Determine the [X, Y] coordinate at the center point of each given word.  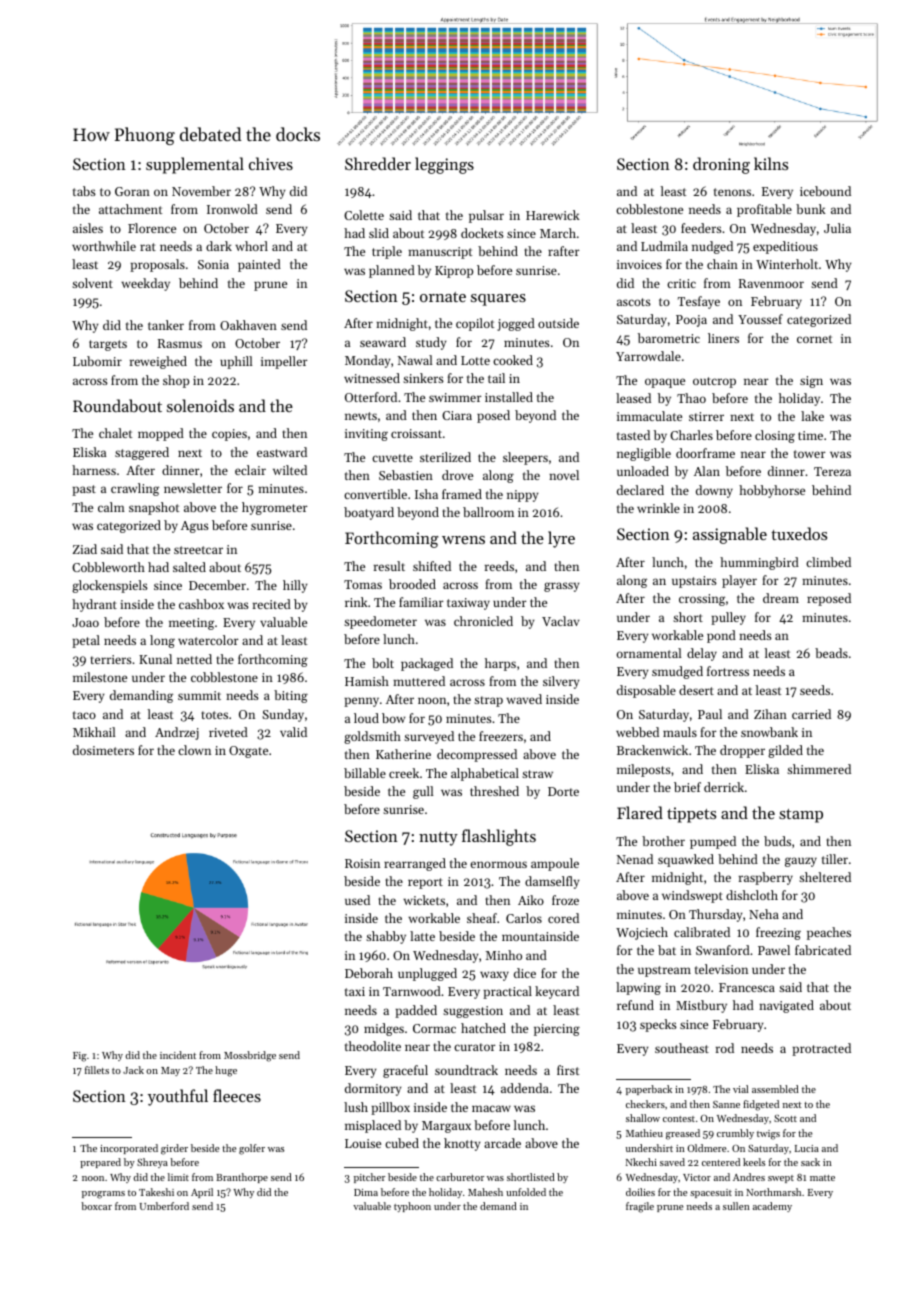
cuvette [392, 458]
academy [772, 1207]
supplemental [195, 165]
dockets [482, 233]
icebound [825, 191]
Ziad [85, 549]
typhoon [412, 1207]
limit [178, 1177]
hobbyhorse [772, 491]
